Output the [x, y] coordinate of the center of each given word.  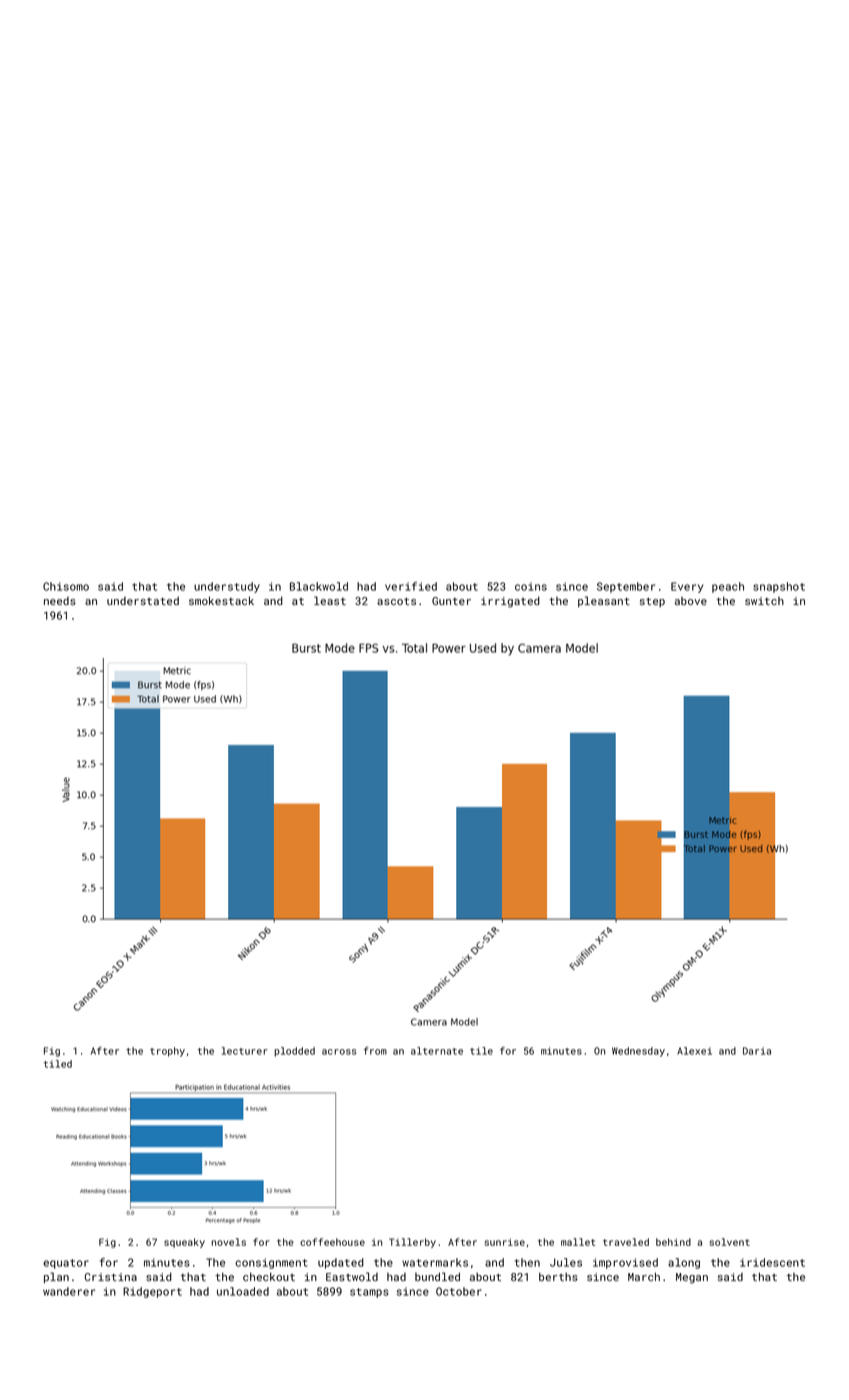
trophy [167, 1052]
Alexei [694, 1051]
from [375, 1051]
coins [531, 586]
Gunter [451, 601]
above [691, 601]
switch [764, 601]
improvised [625, 1263]
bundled [437, 1276]
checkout [269, 1276]
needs [60, 601]
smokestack [221, 600]
